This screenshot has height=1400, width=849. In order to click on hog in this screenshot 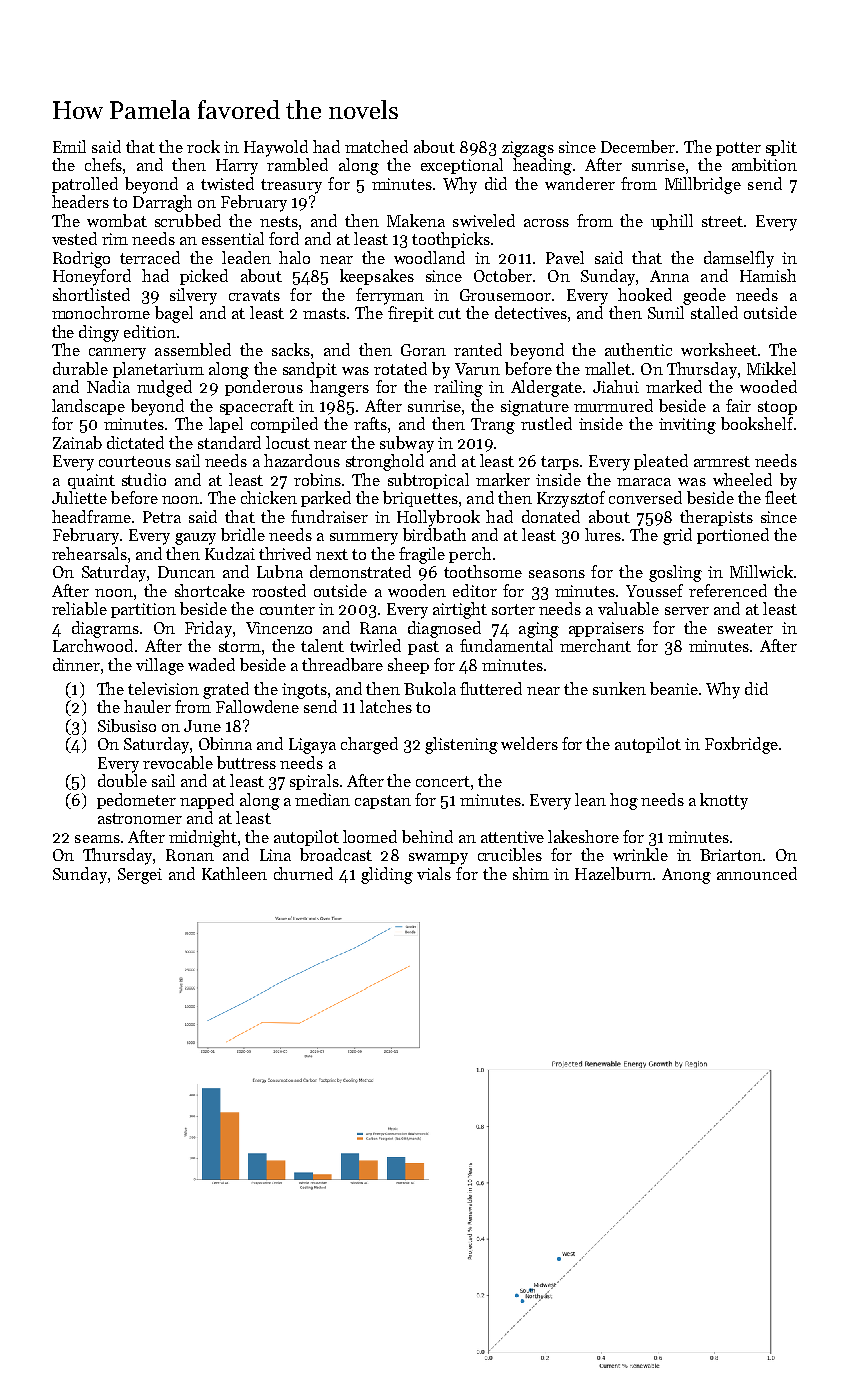, I will do `click(624, 801)`.
